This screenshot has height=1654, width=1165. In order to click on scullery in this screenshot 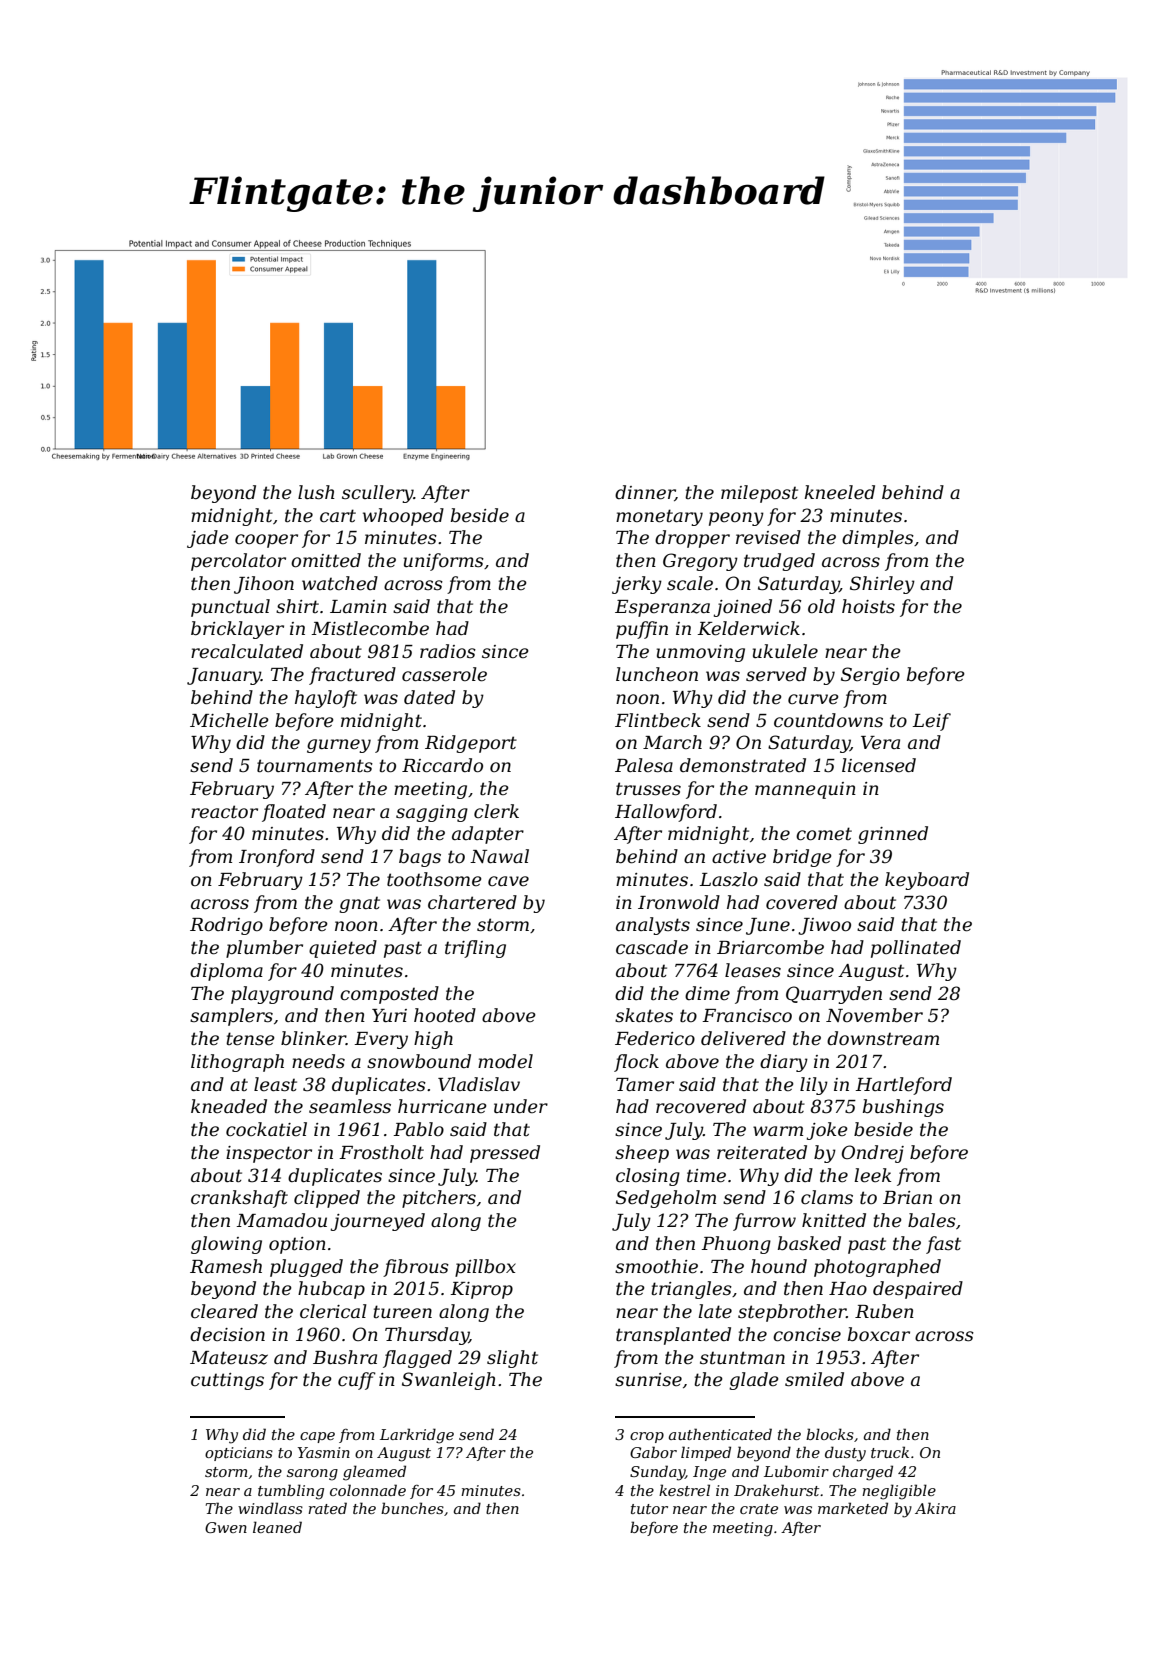, I will do `click(378, 494)`.
